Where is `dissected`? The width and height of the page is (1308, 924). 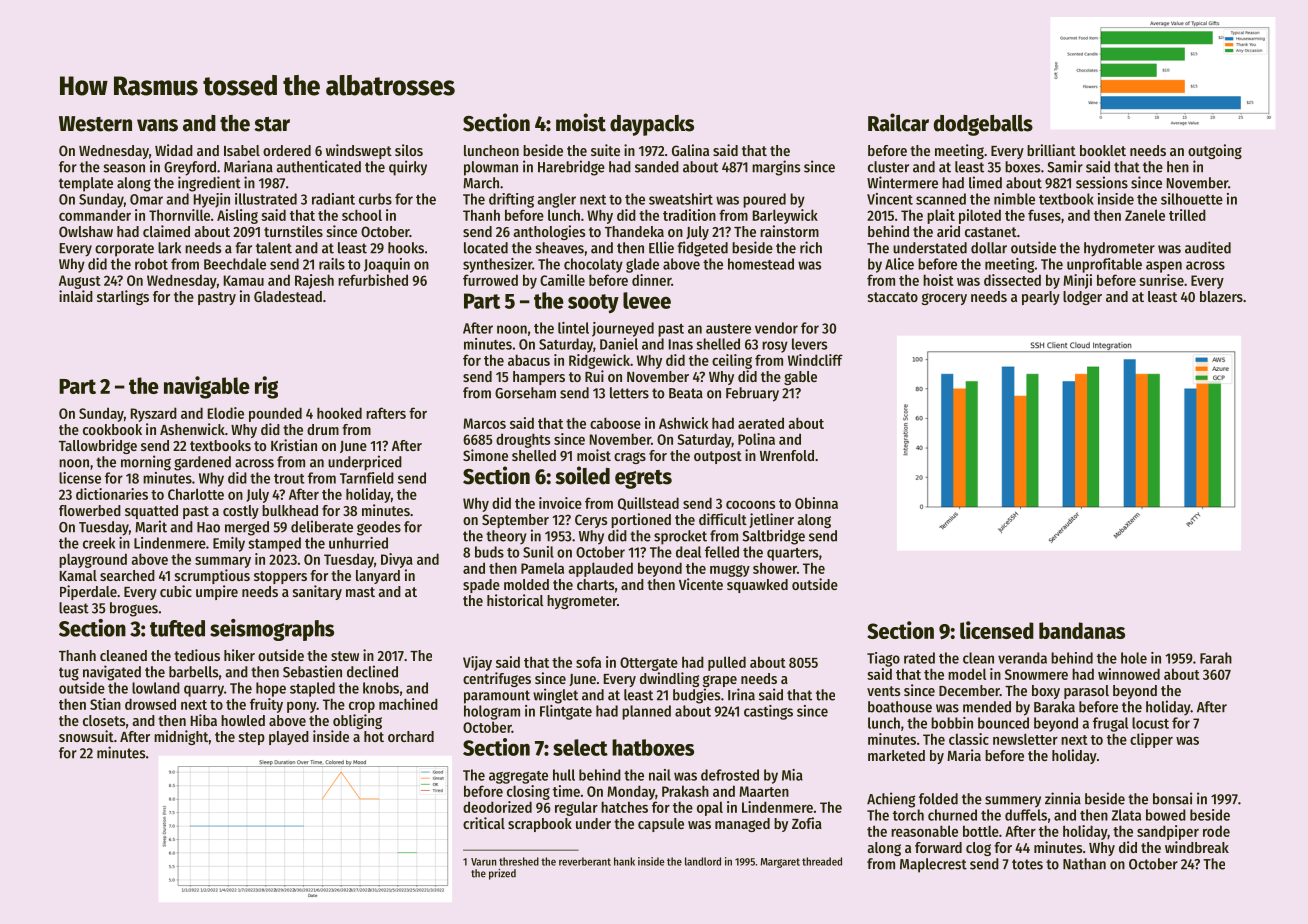 dissected is located at coordinates (1012, 280).
